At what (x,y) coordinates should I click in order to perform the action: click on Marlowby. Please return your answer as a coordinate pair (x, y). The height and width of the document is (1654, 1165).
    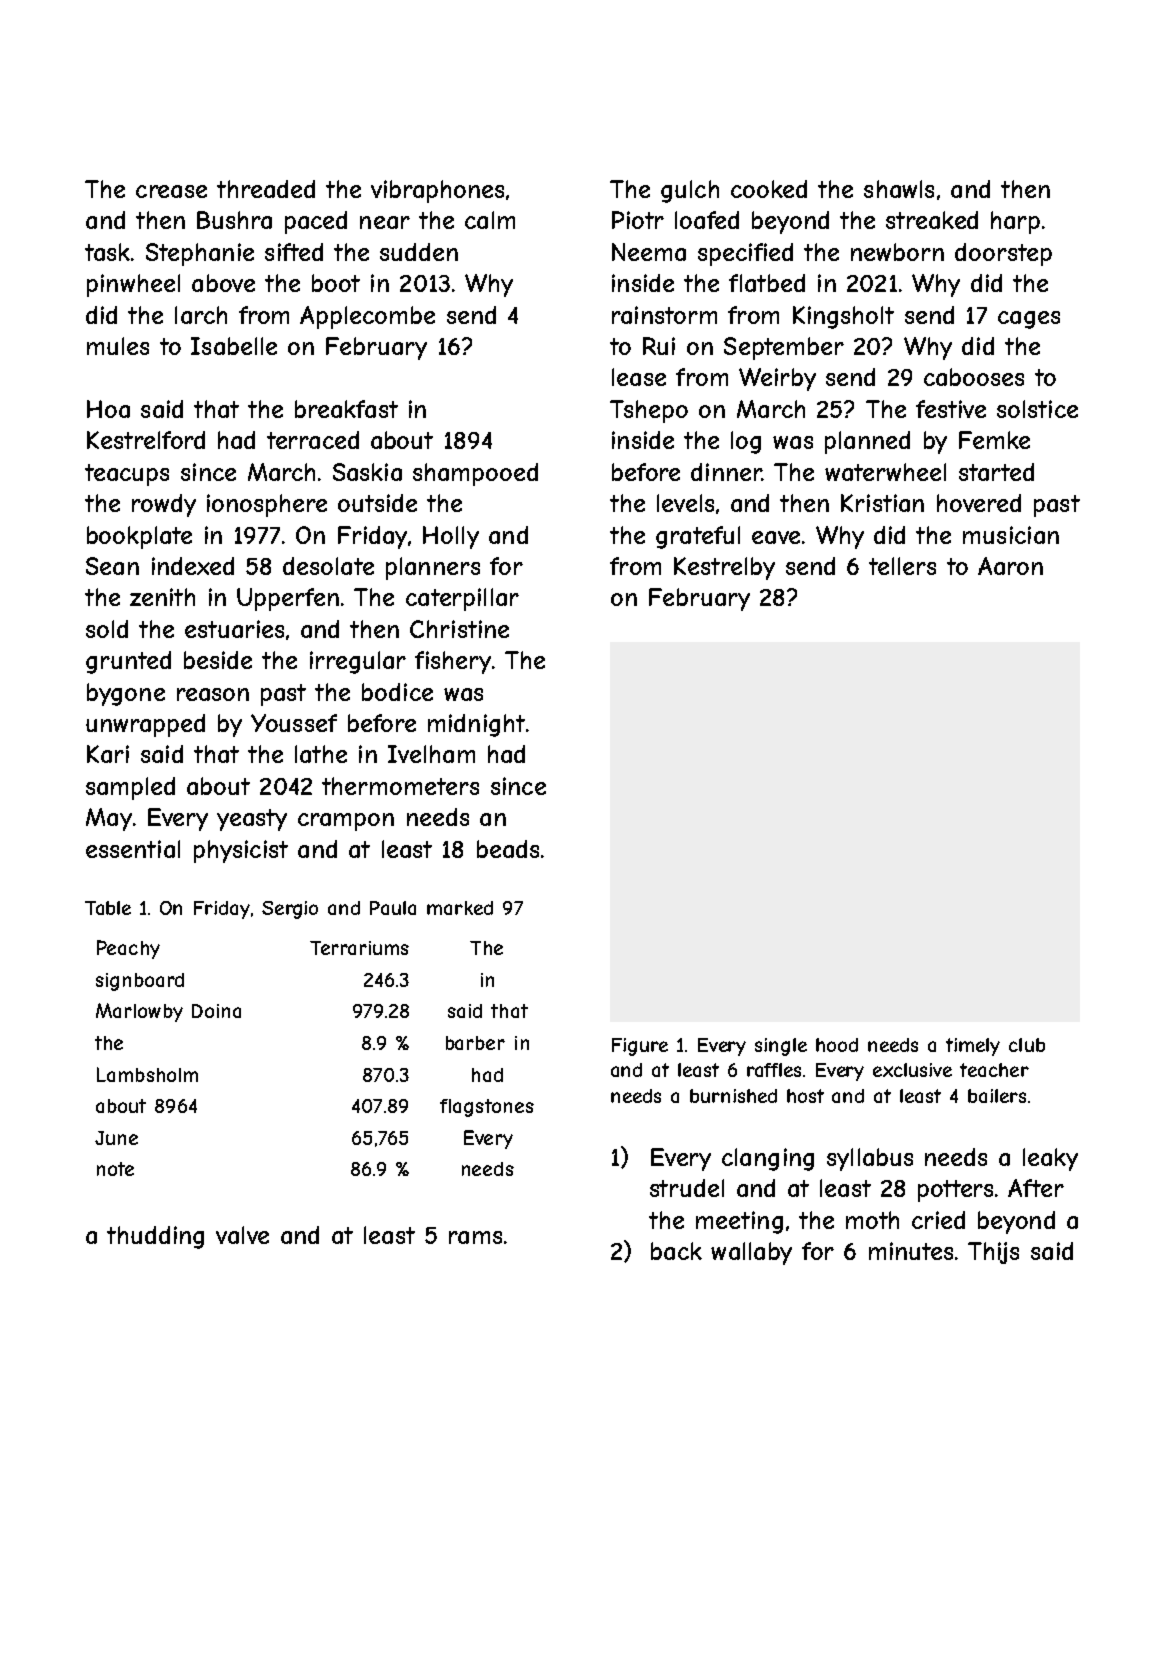
    Looking at the image, I should click on (139, 1012).
